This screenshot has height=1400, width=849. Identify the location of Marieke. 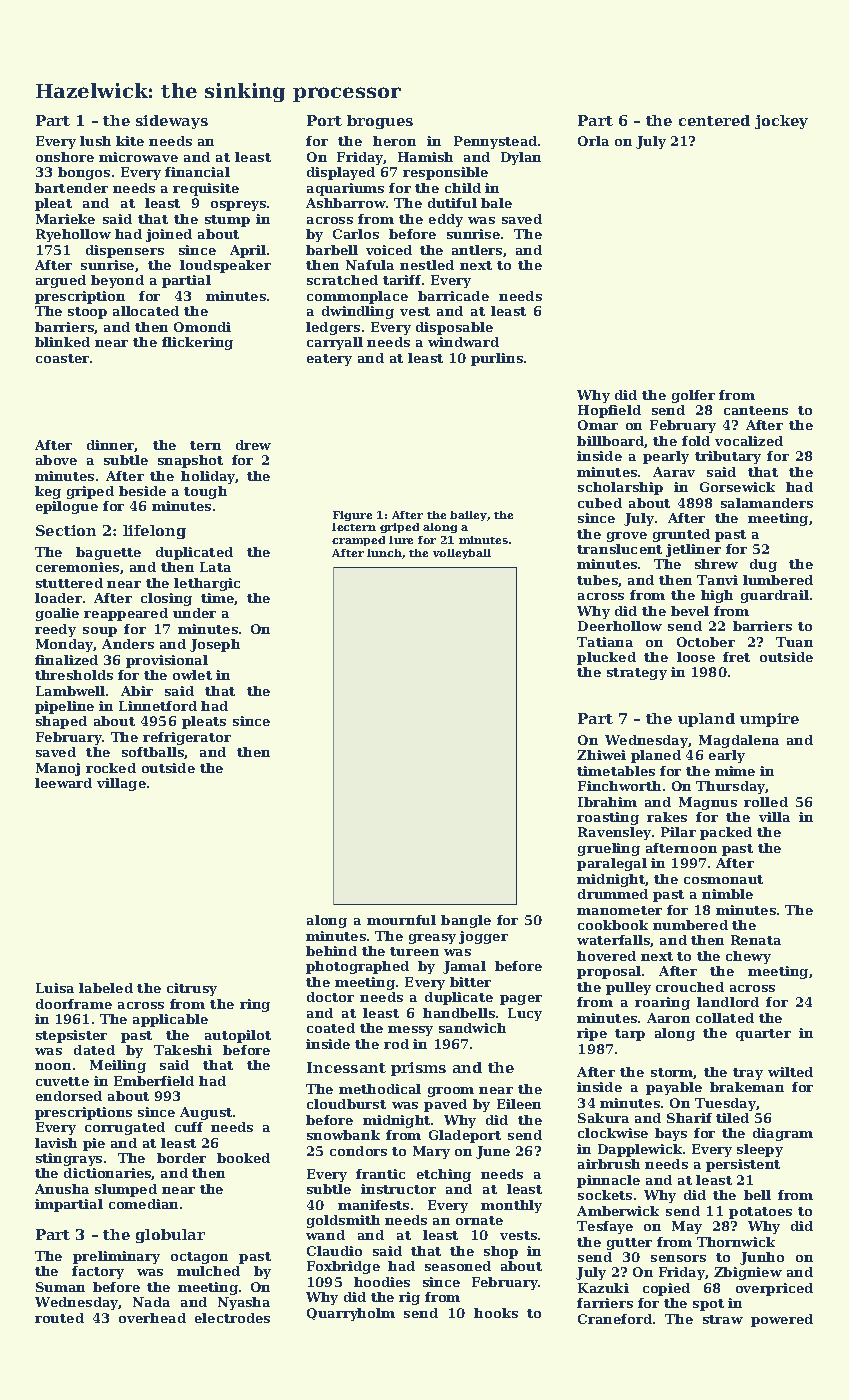
(65, 219).
